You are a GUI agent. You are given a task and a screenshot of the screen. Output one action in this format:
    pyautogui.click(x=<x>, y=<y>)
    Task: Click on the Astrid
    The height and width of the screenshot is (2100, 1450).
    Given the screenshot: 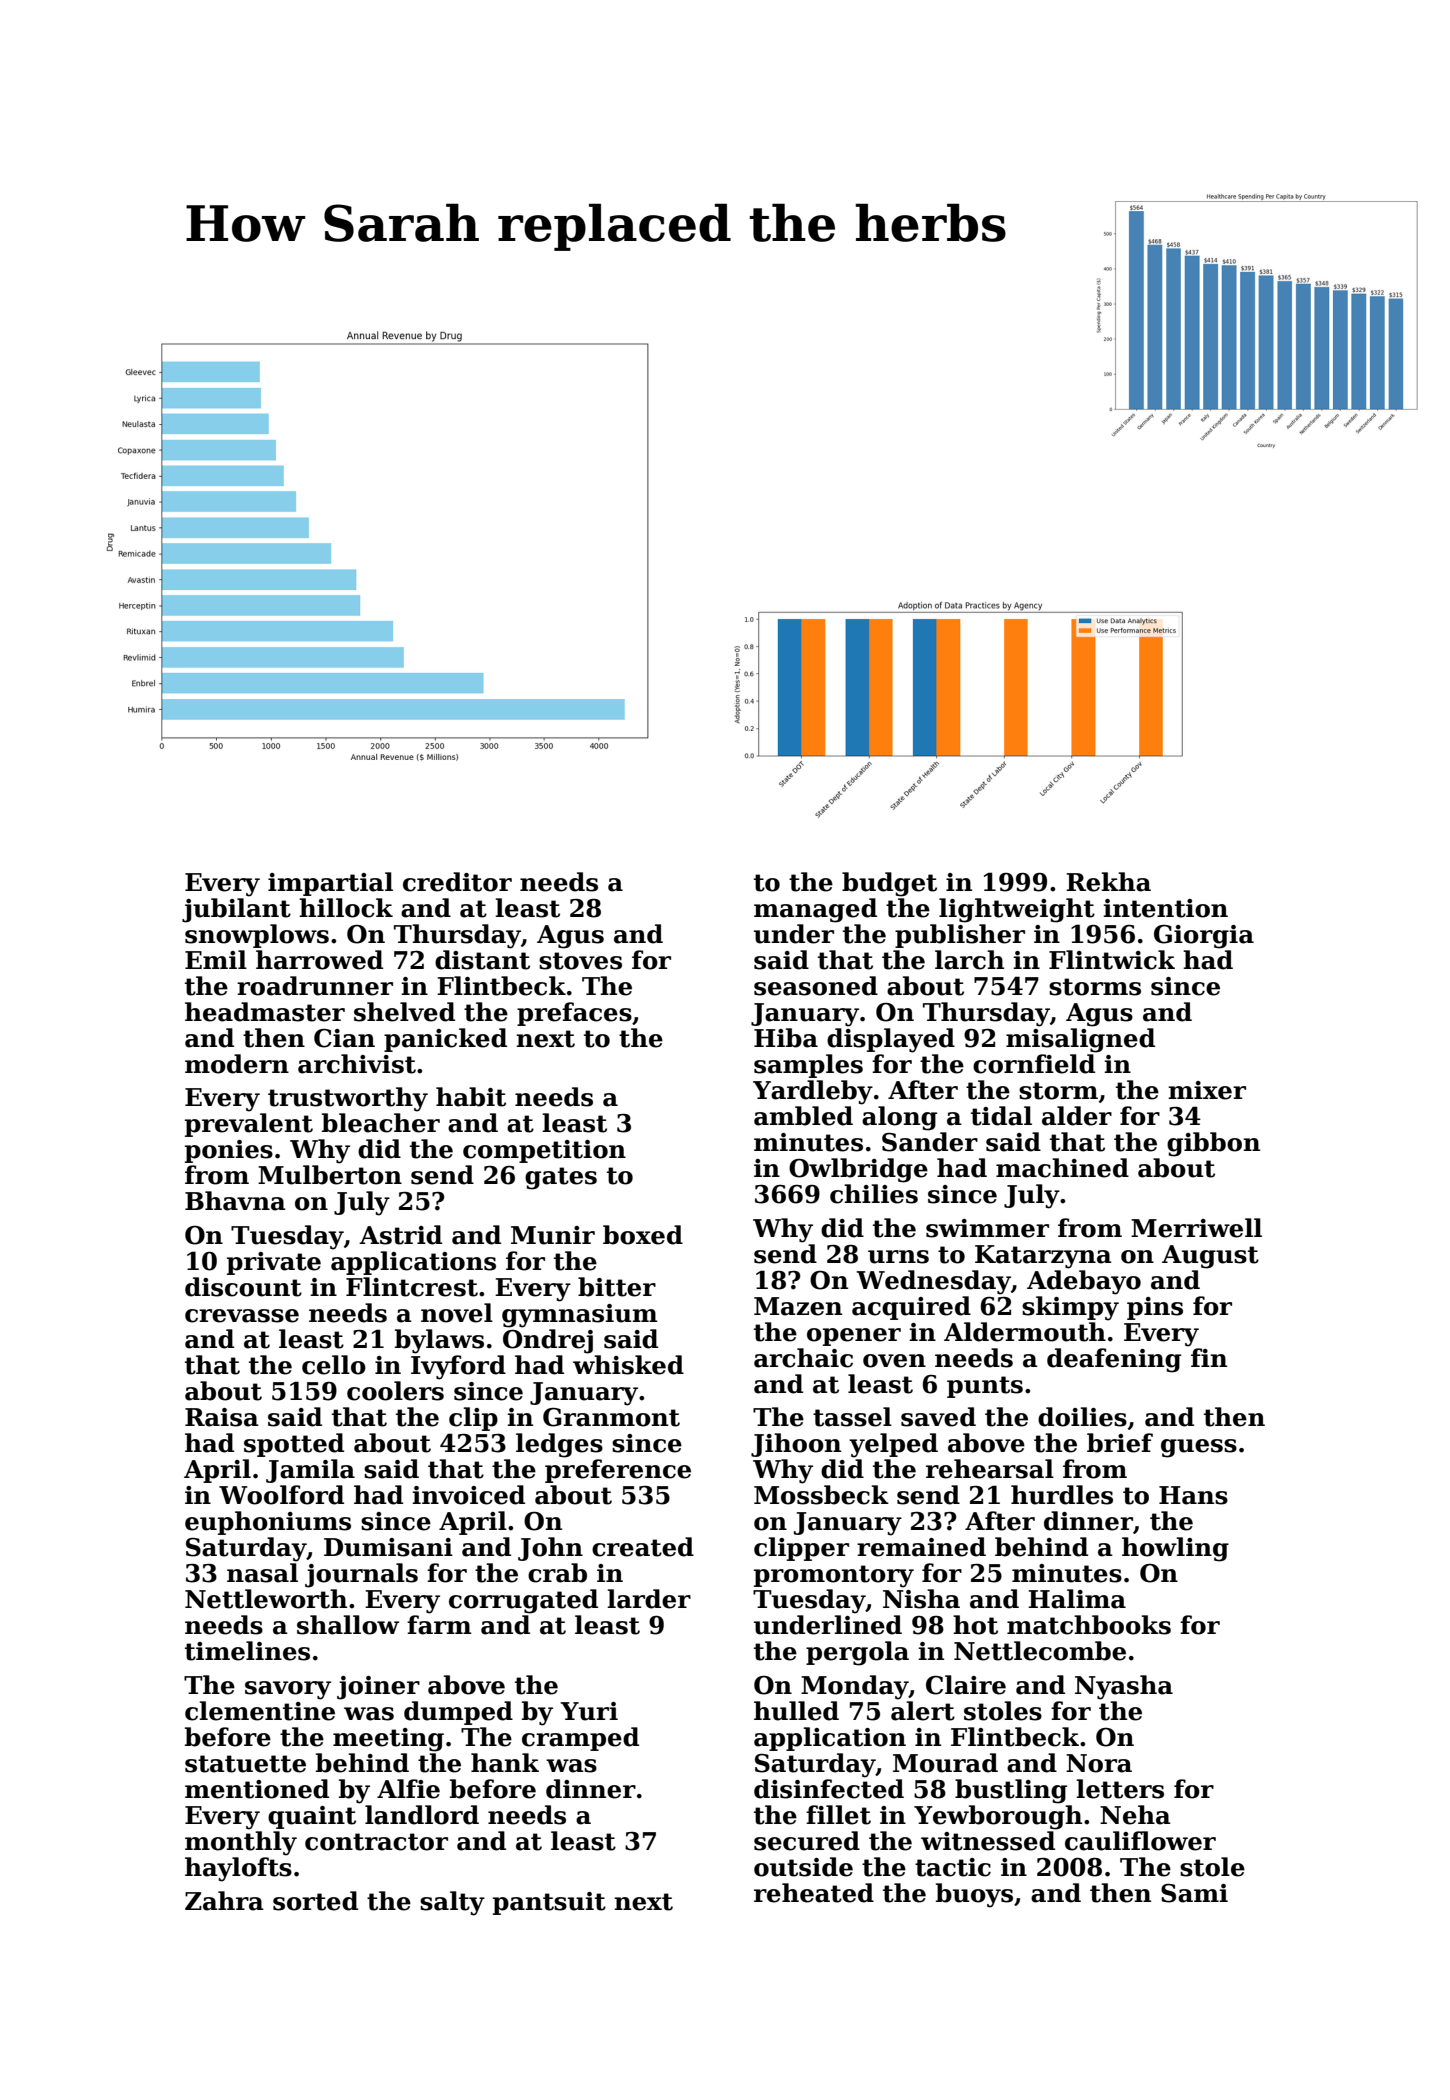 What is the action you would take?
    pyautogui.click(x=400, y=1235)
